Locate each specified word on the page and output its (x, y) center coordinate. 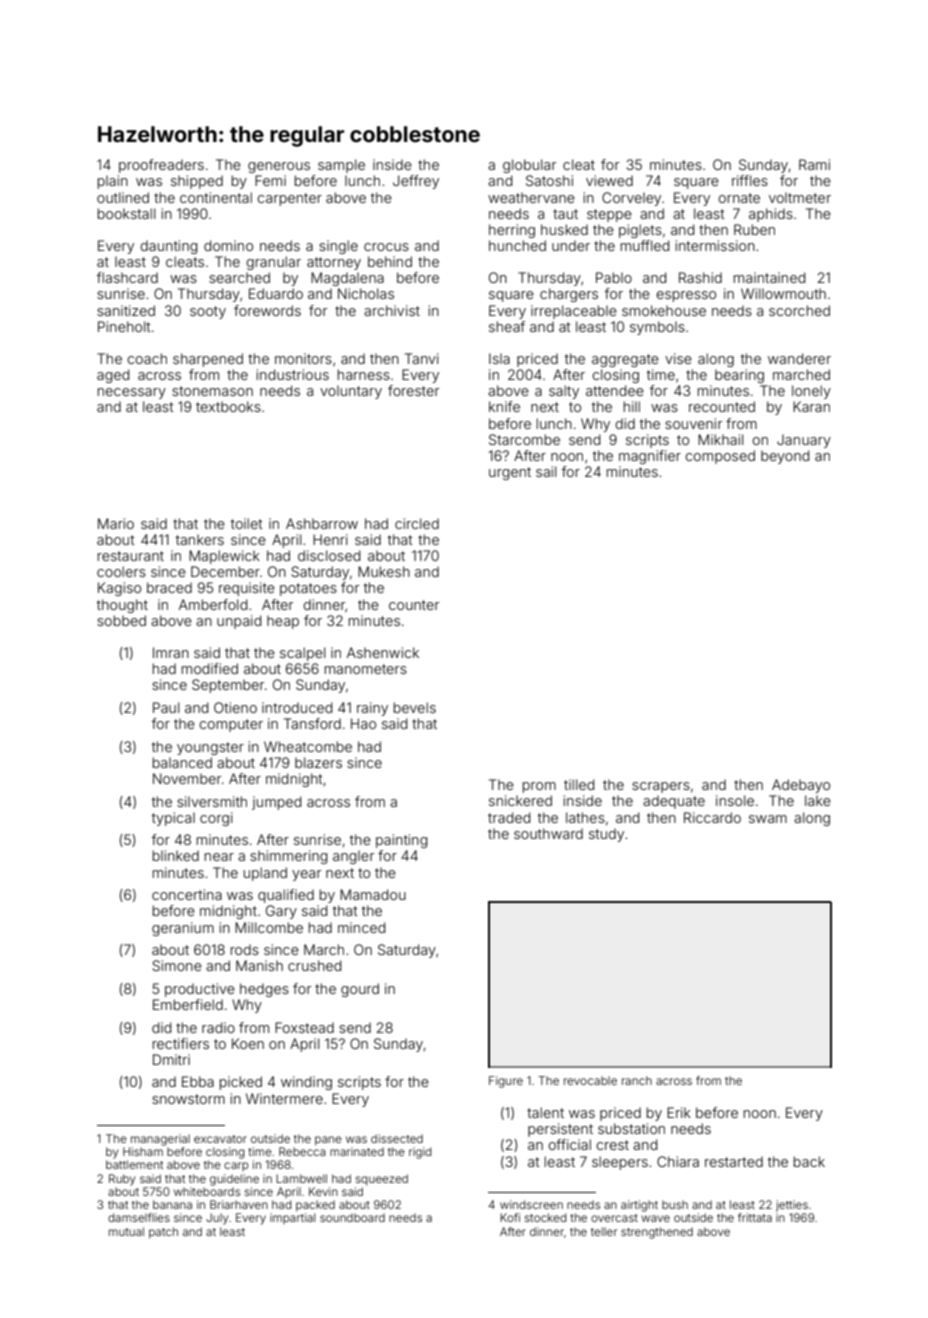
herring (512, 231)
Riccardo (712, 817)
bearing (739, 376)
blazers (318, 762)
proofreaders (161, 166)
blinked (176, 855)
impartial (292, 1218)
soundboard (352, 1217)
